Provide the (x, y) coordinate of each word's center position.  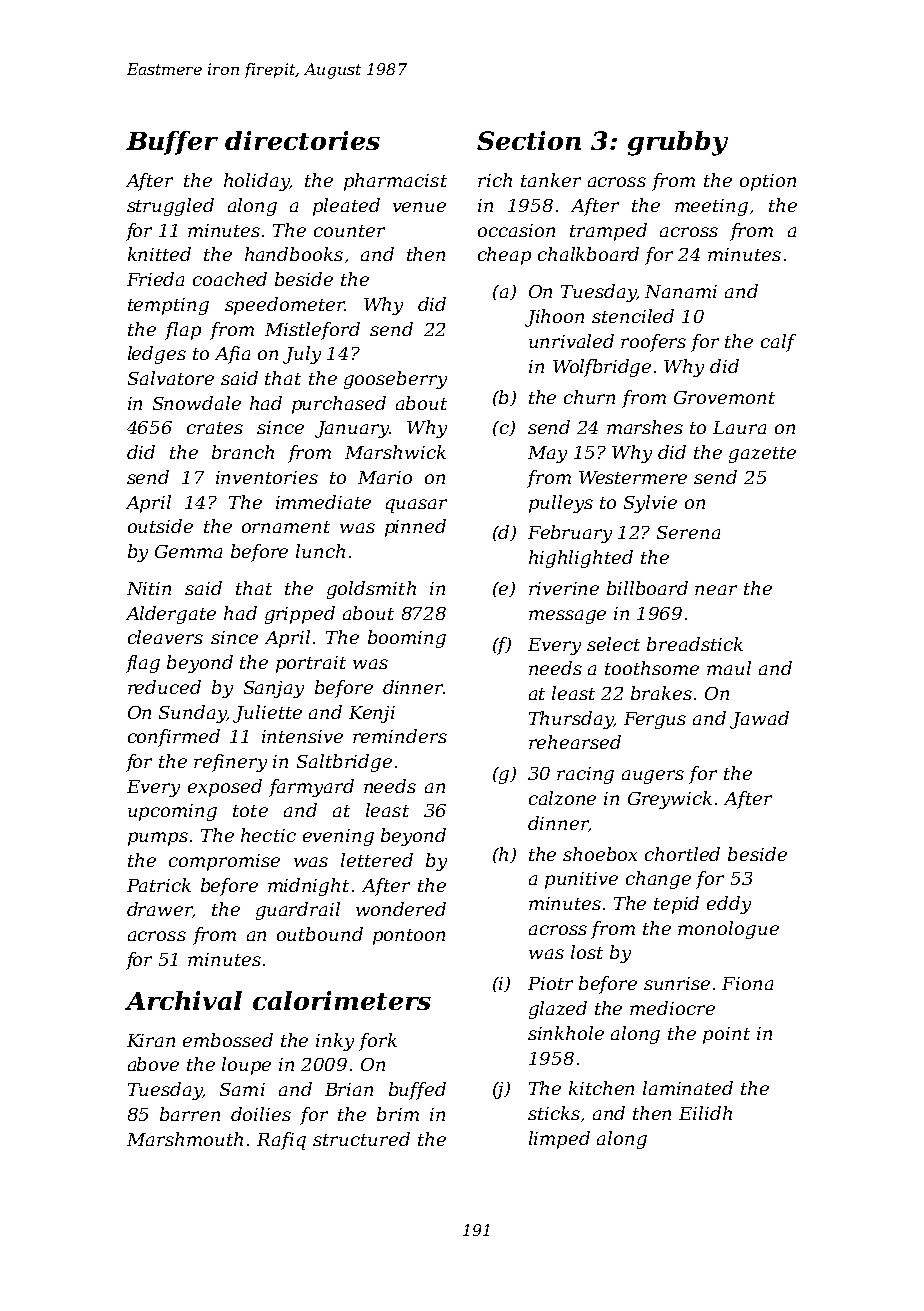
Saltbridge (344, 763)
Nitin (149, 588)
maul (729, 668)
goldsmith (371, 590)
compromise (224, 862)
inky (335, 1042)
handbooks (294, 254)
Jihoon (554, 318)
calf (778, 343)
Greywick (670, 800)
